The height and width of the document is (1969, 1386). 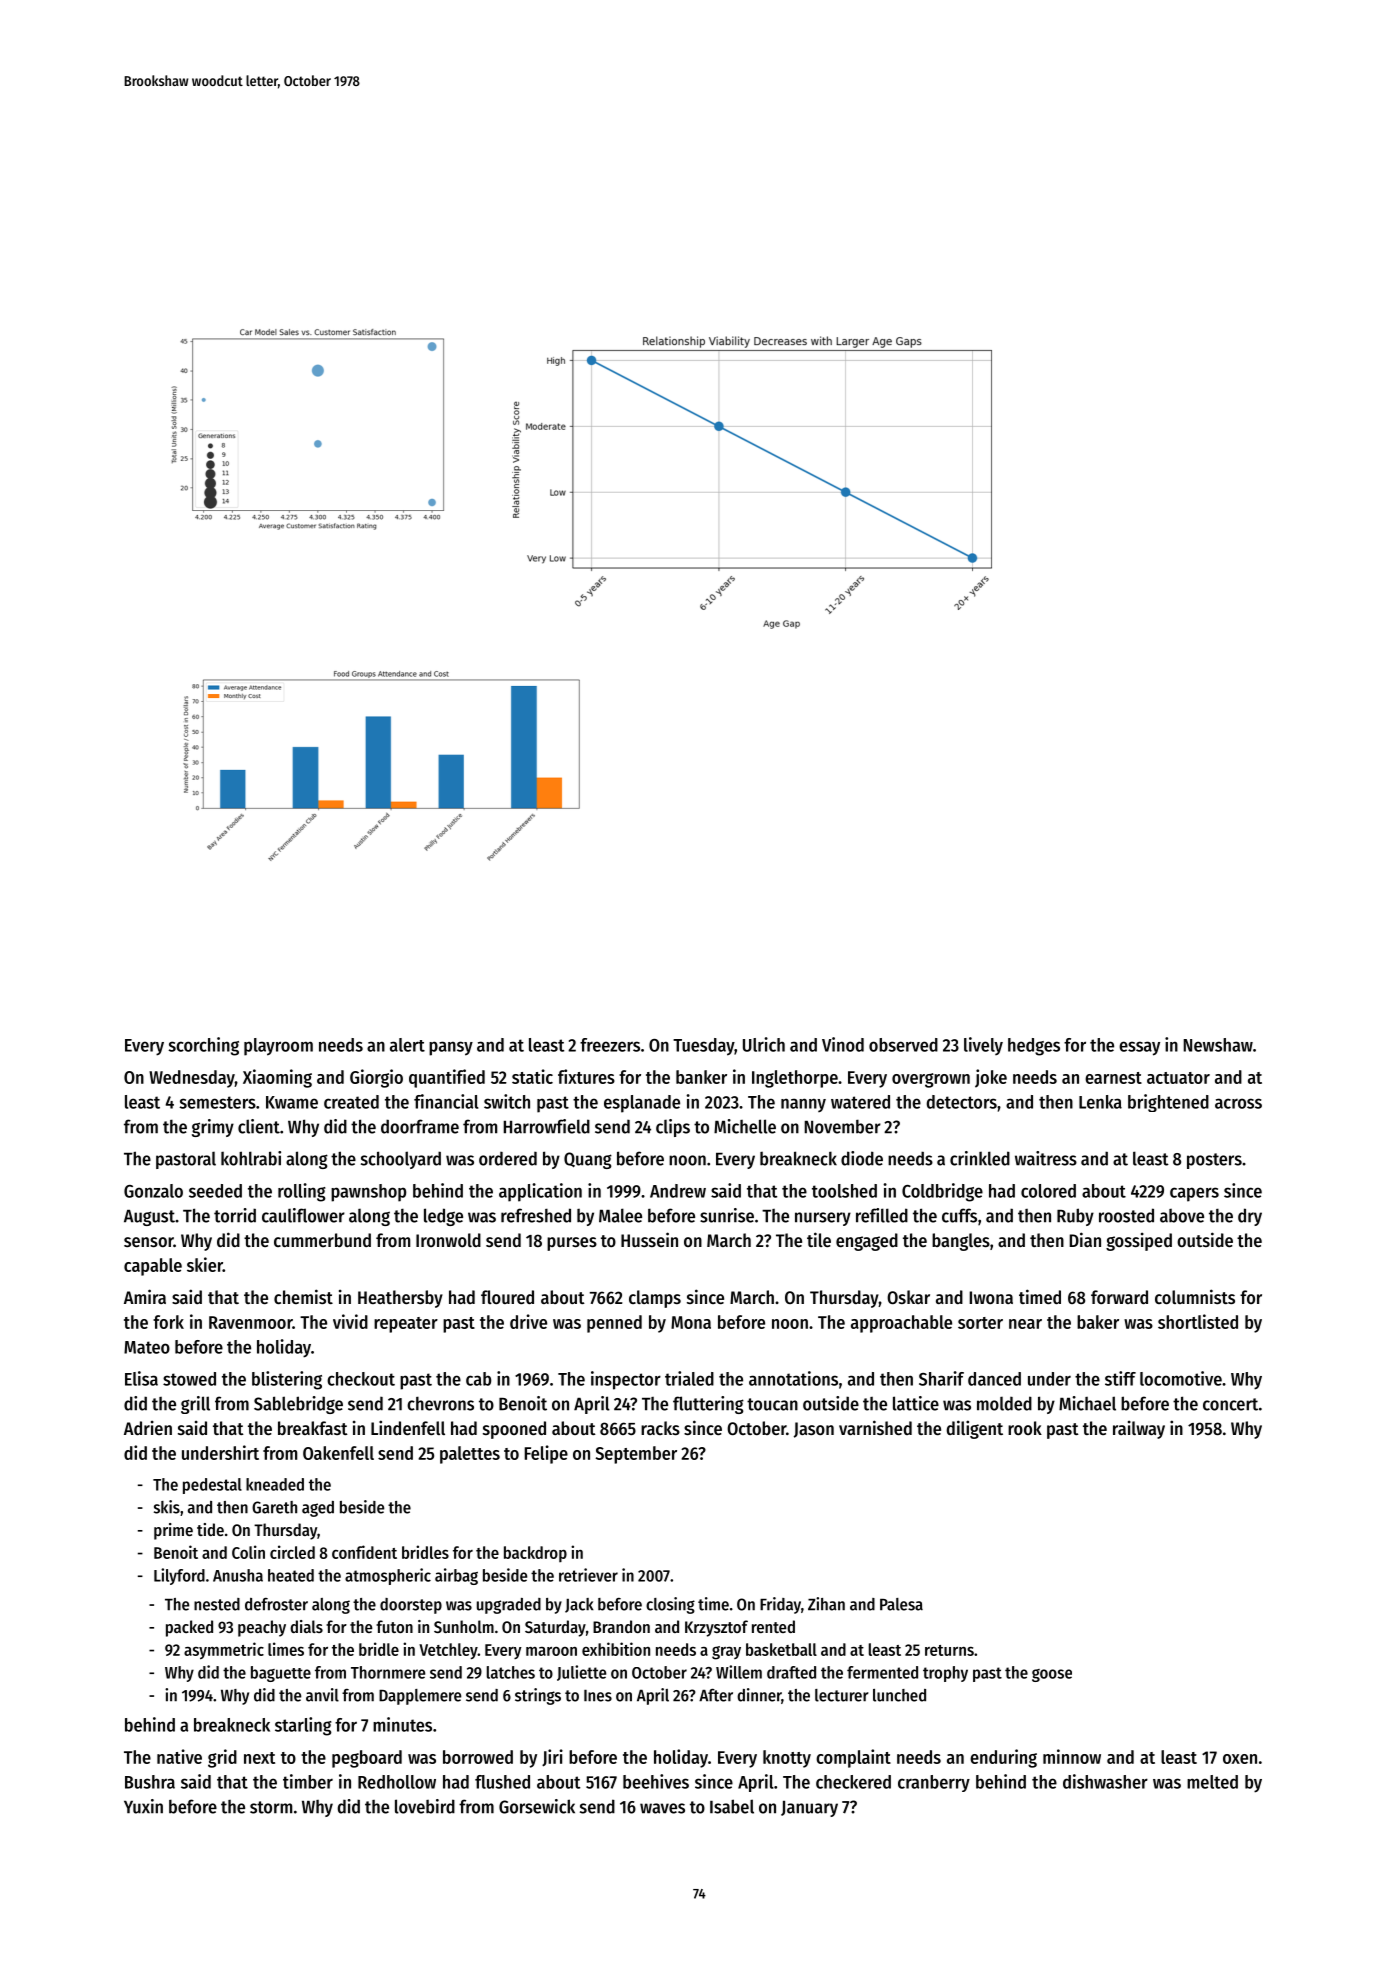 I want to click on banker, so click(x=701, y=1077).
